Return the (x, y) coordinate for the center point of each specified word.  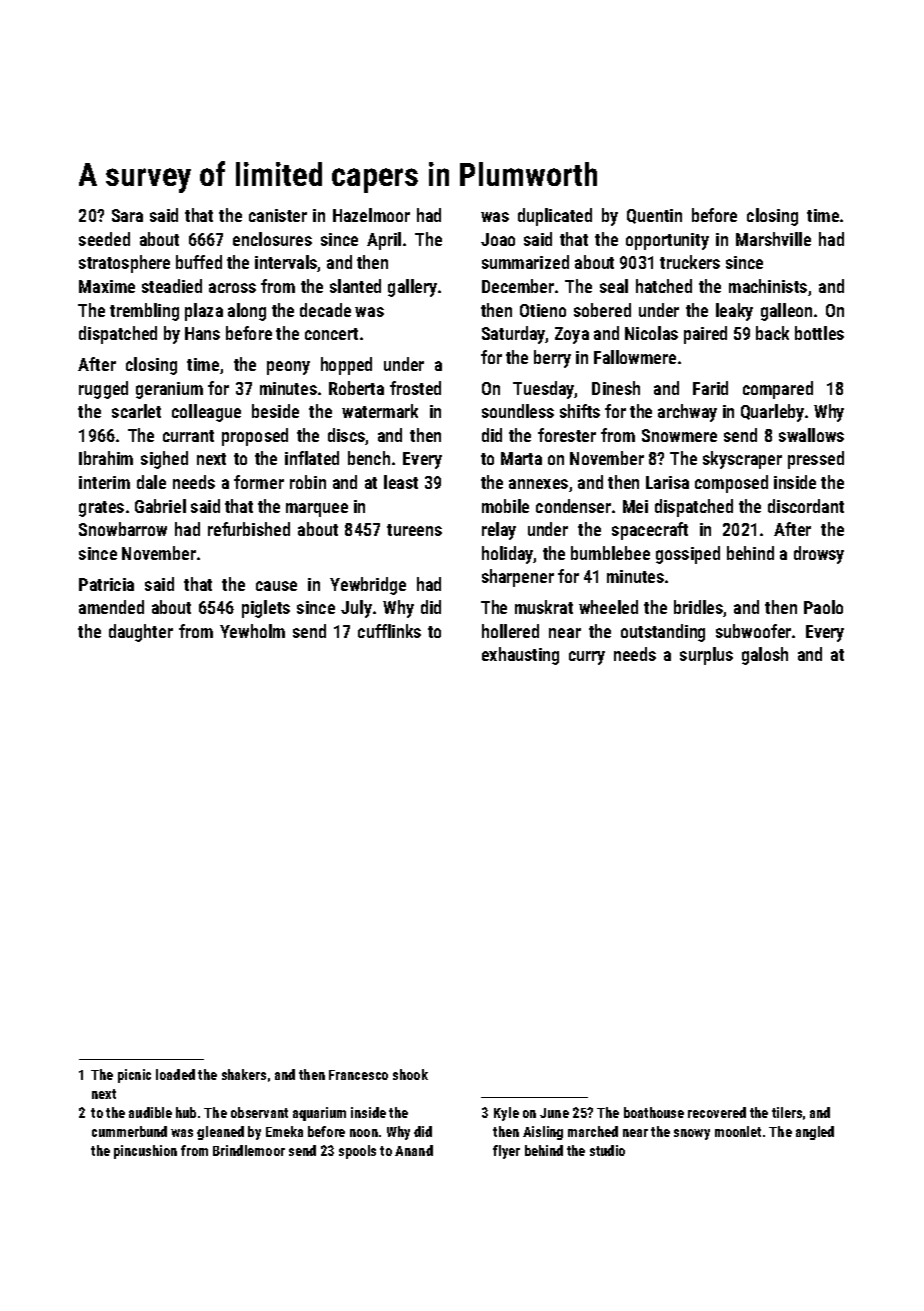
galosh (765, 656)
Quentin (654, 216)
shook (410, 1074)
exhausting (520, 656)
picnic (134, 1076)
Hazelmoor (371, 215)
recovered (717, 1112)
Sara (127, 215)
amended (111, 607)
